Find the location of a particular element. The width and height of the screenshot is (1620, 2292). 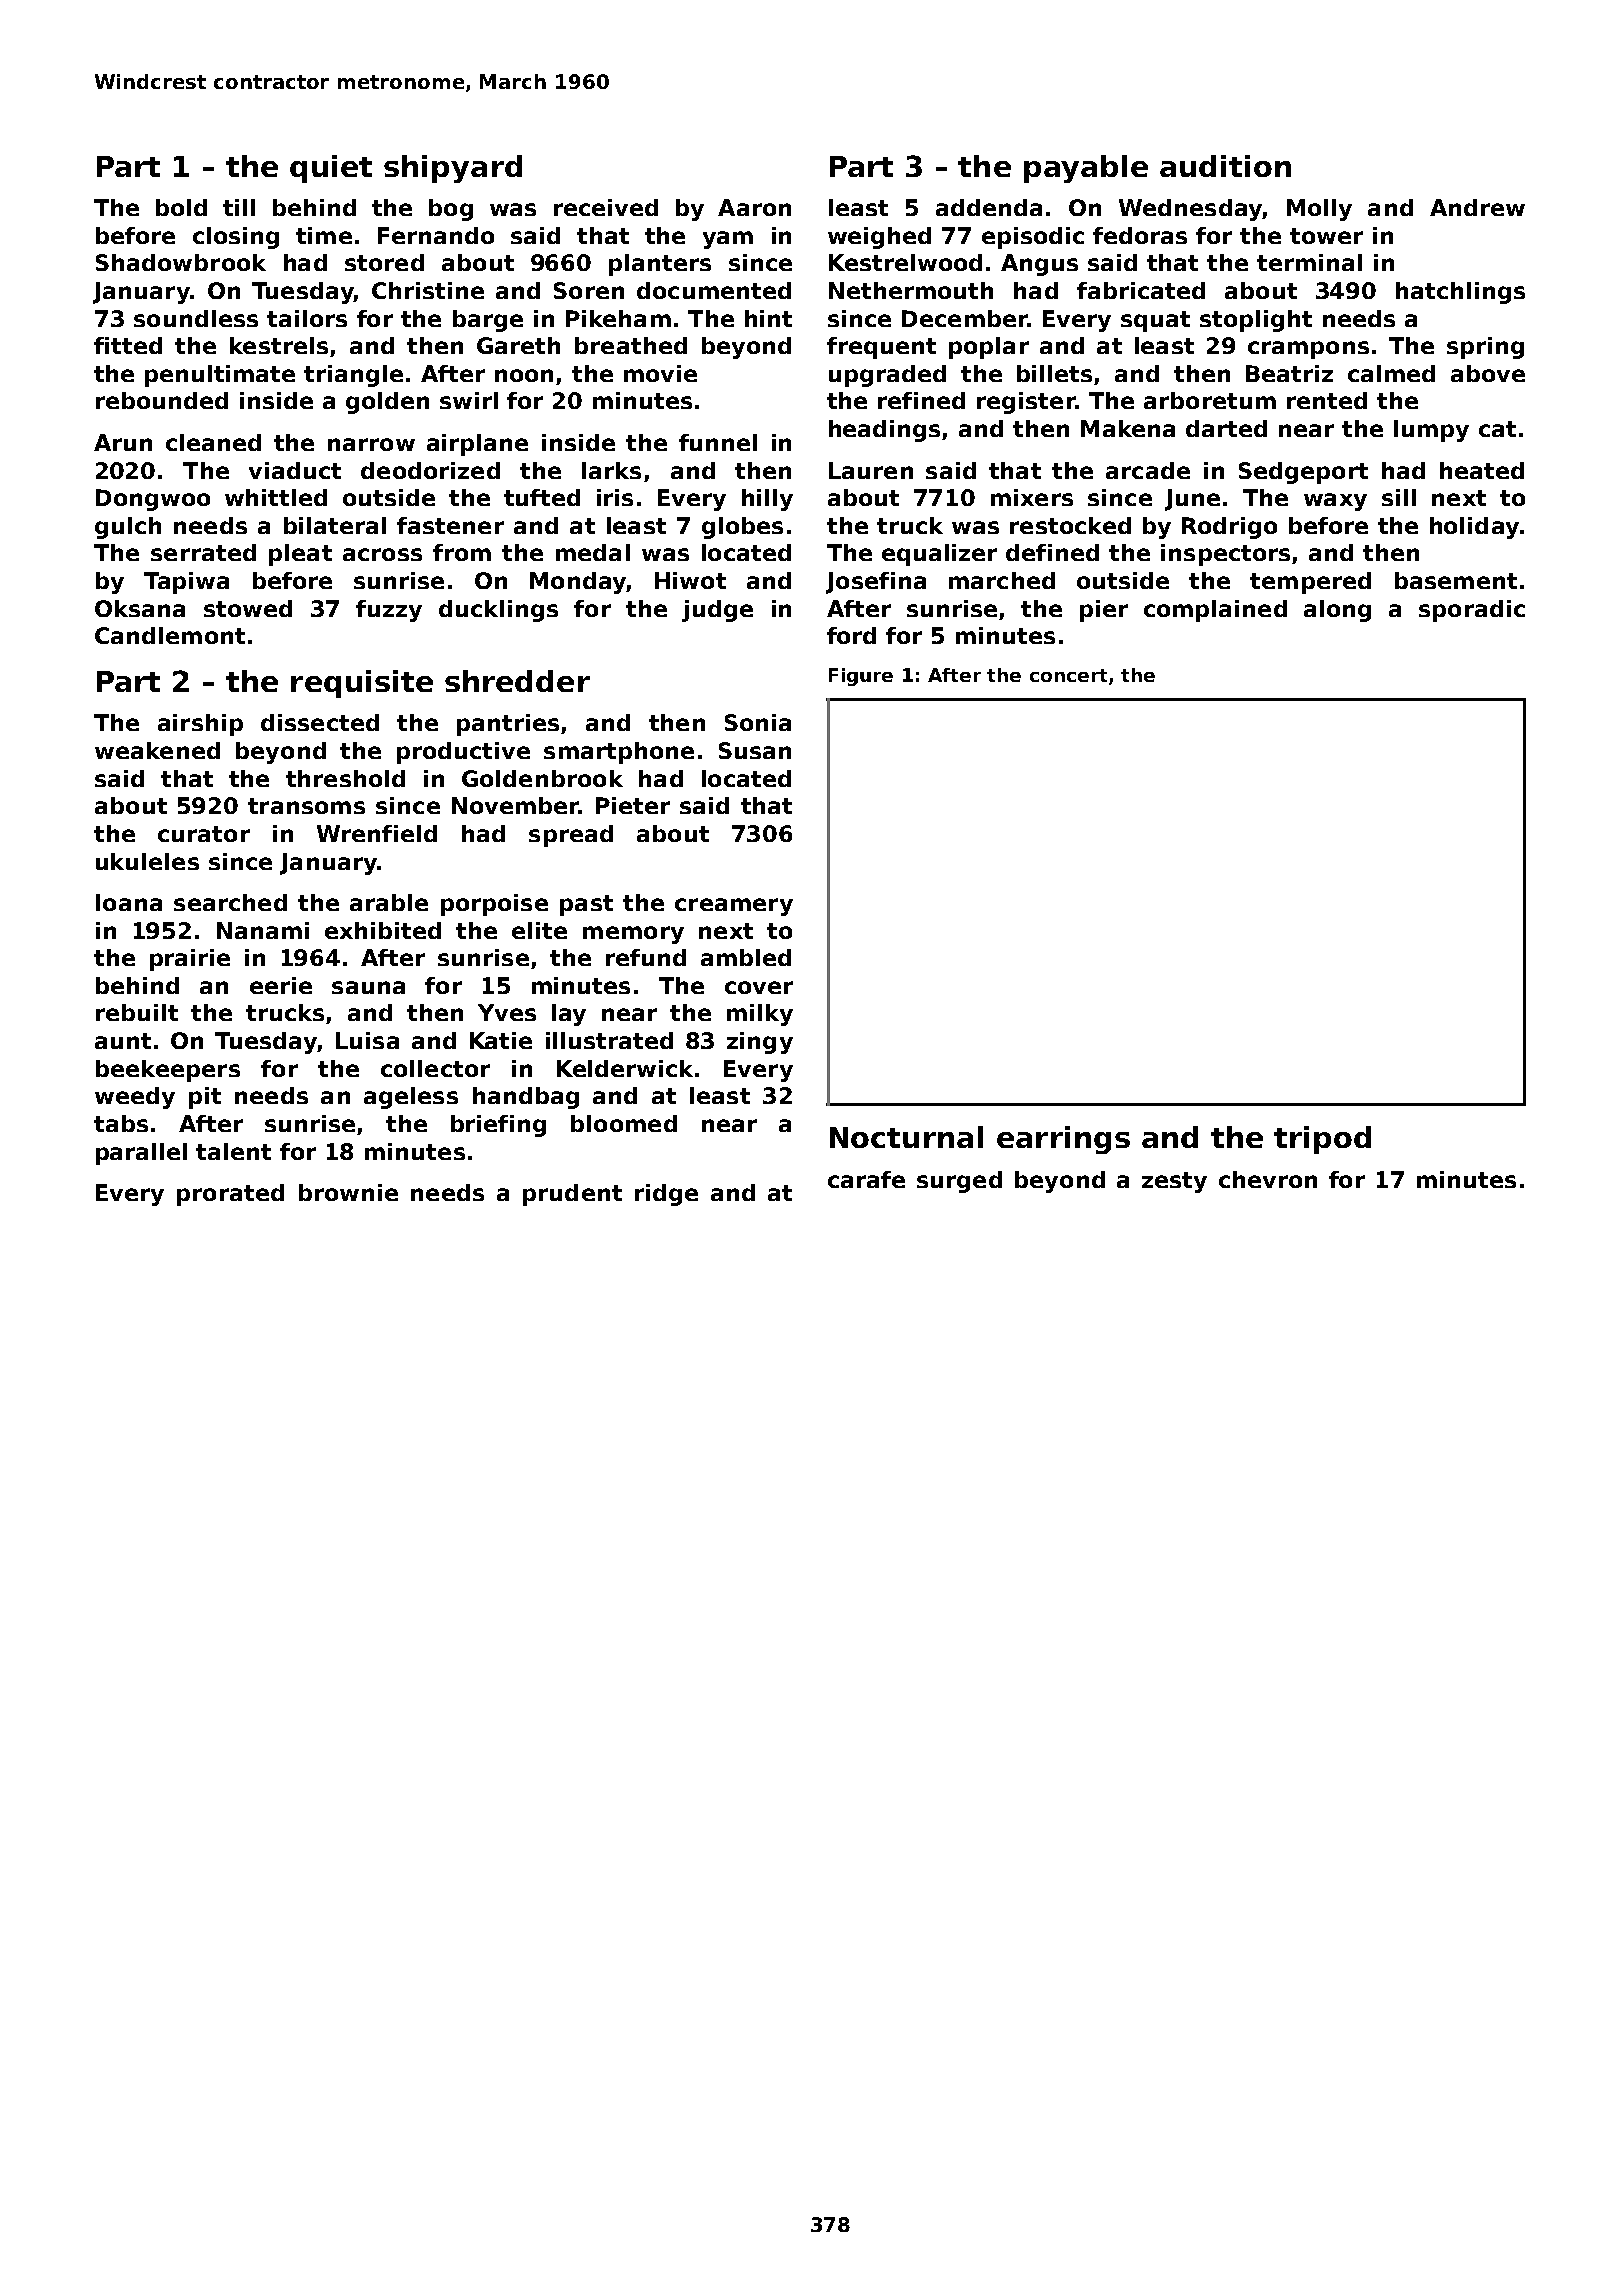

shredder is located at coordinates (517, 681).
